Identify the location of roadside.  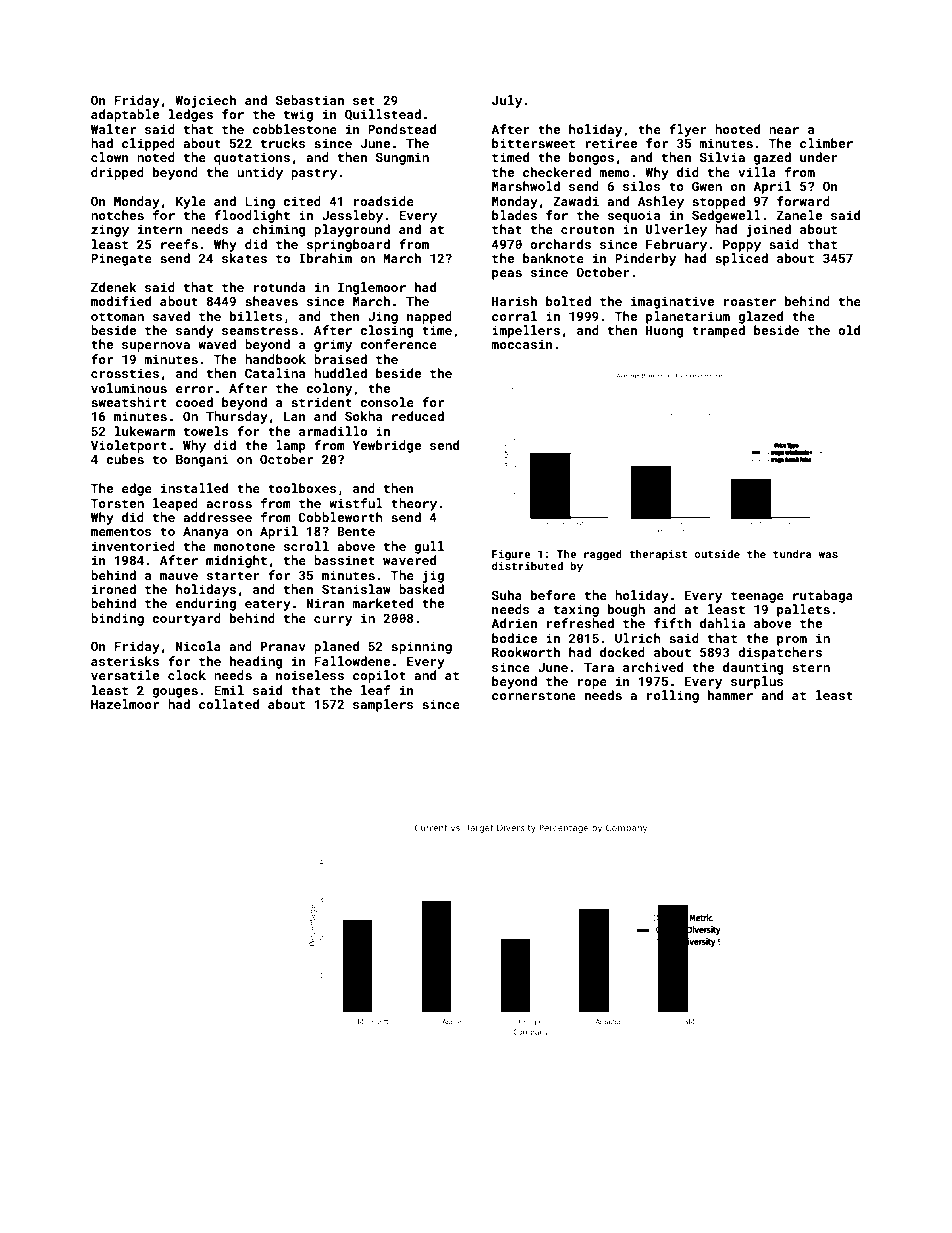
(384, 201).
